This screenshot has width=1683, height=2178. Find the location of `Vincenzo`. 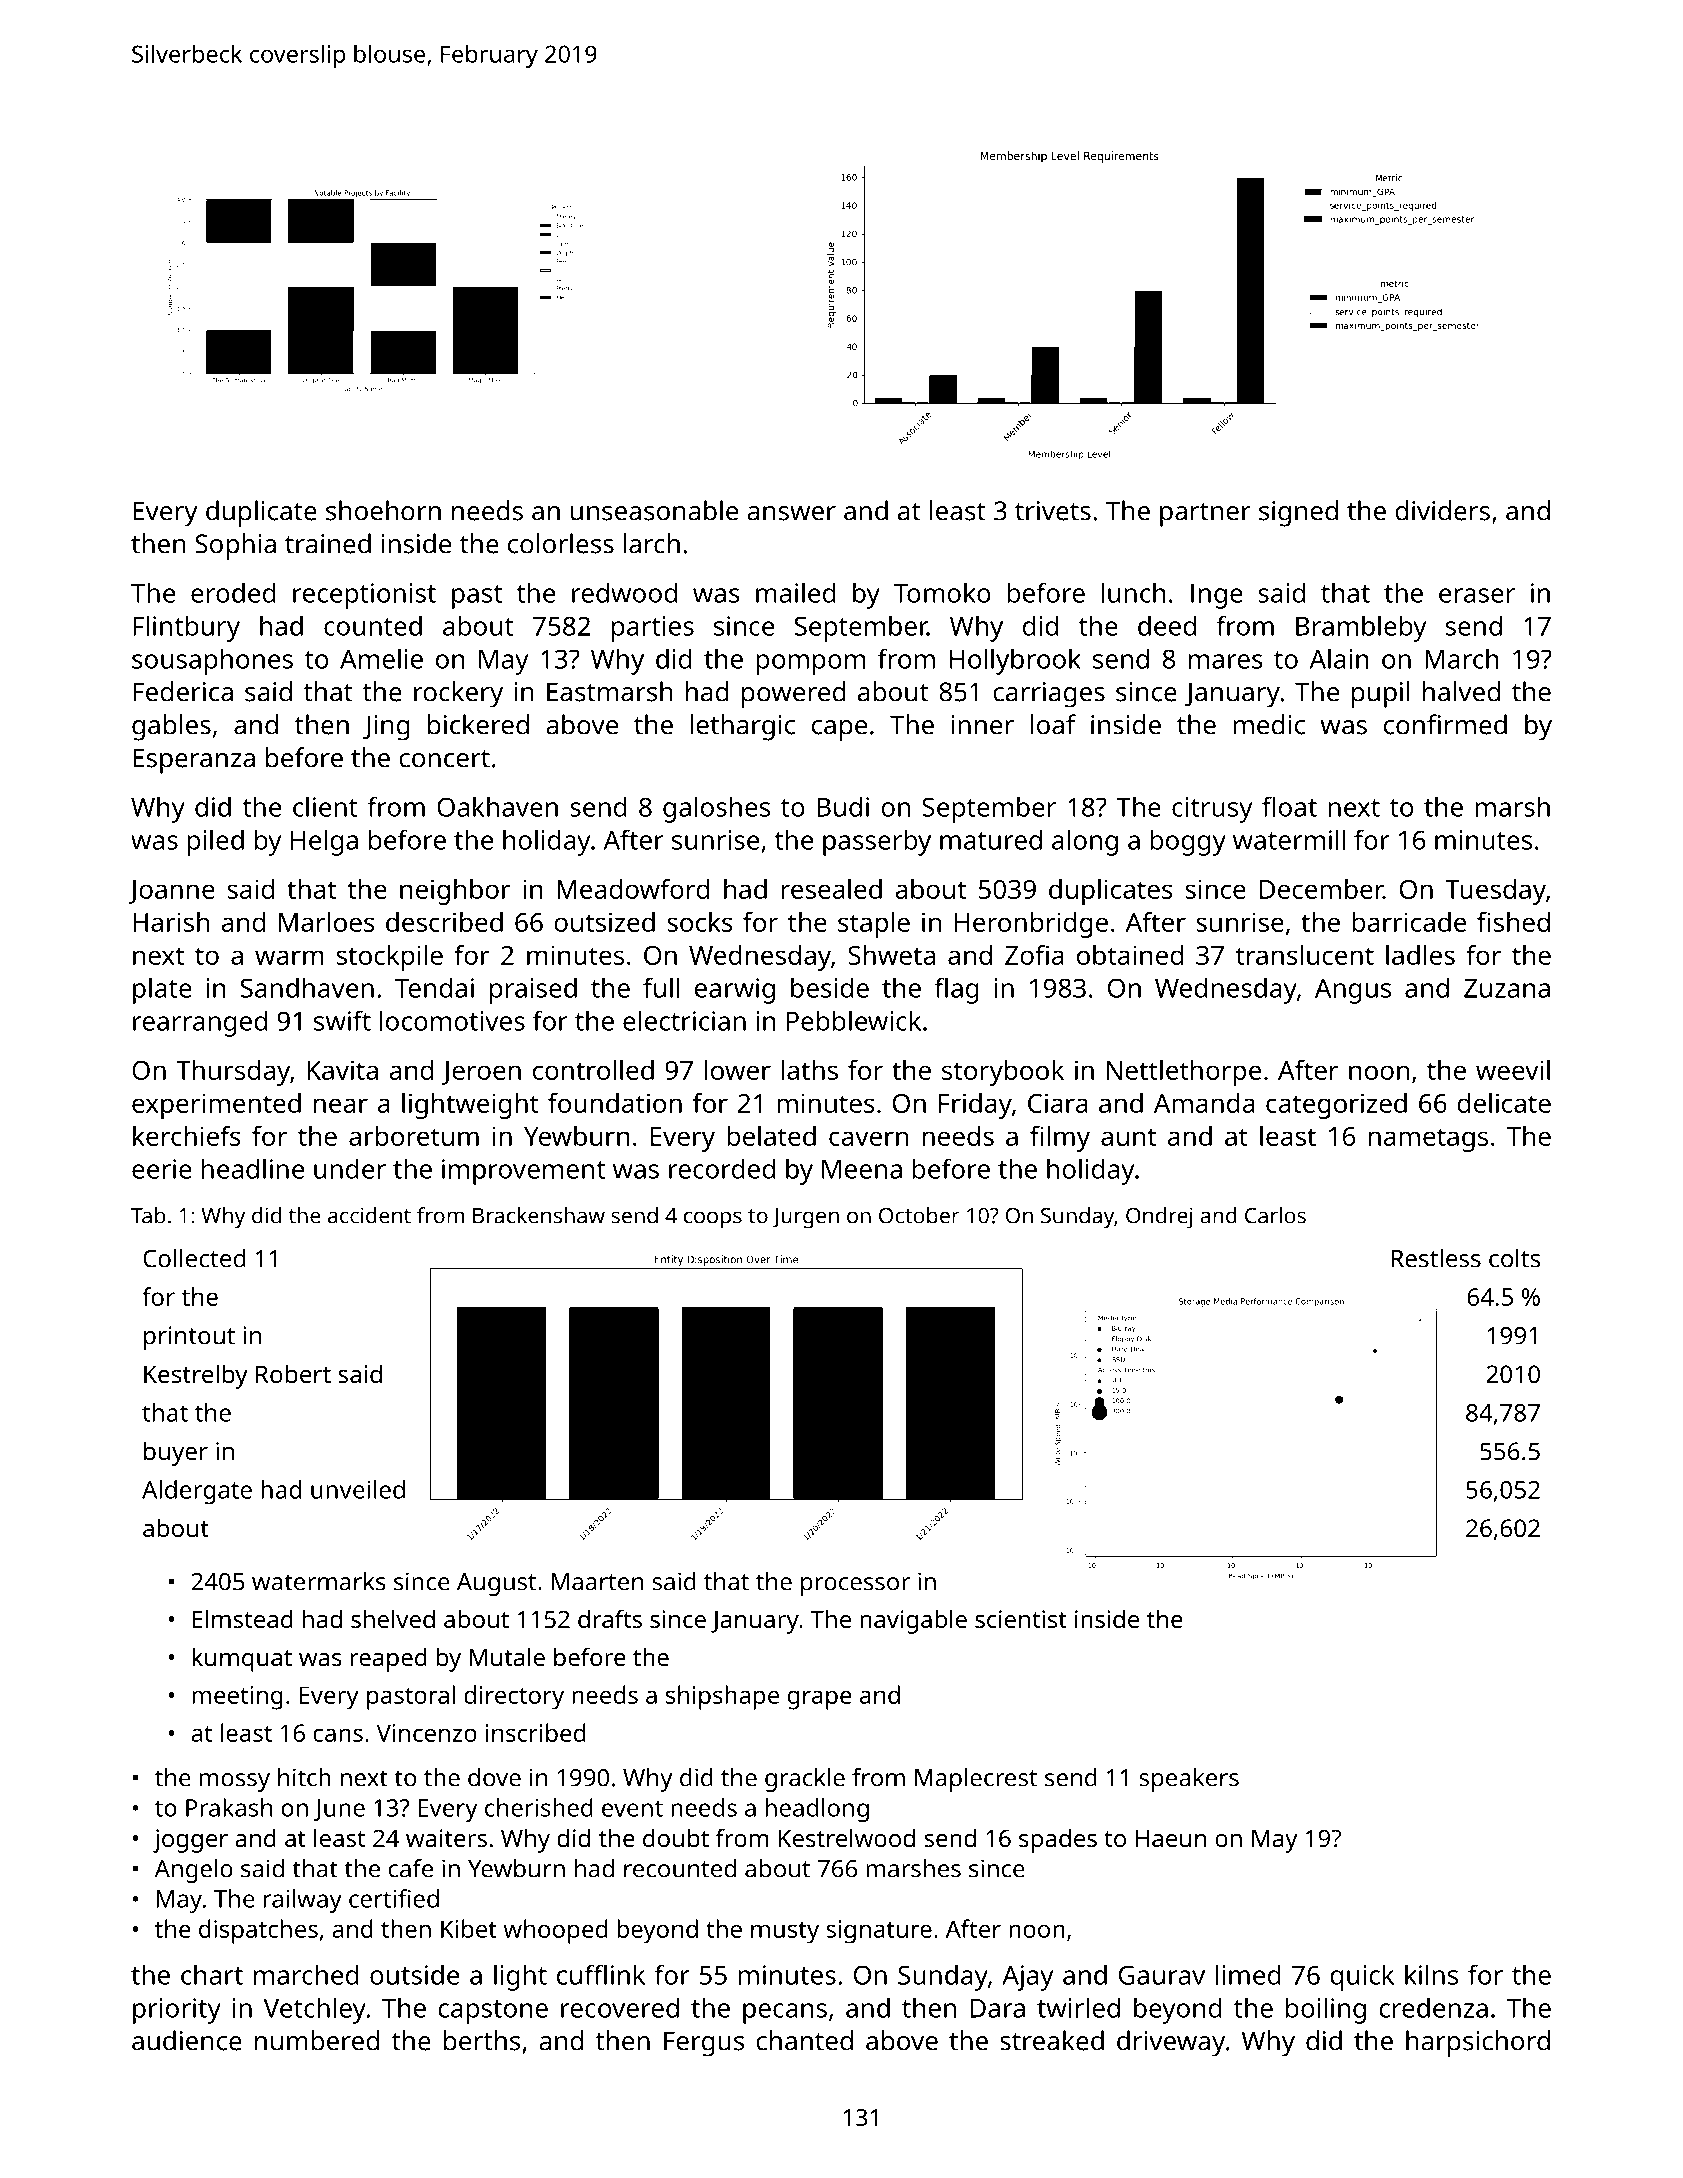

Vincenzo is located at coordinates (427, 1733).
